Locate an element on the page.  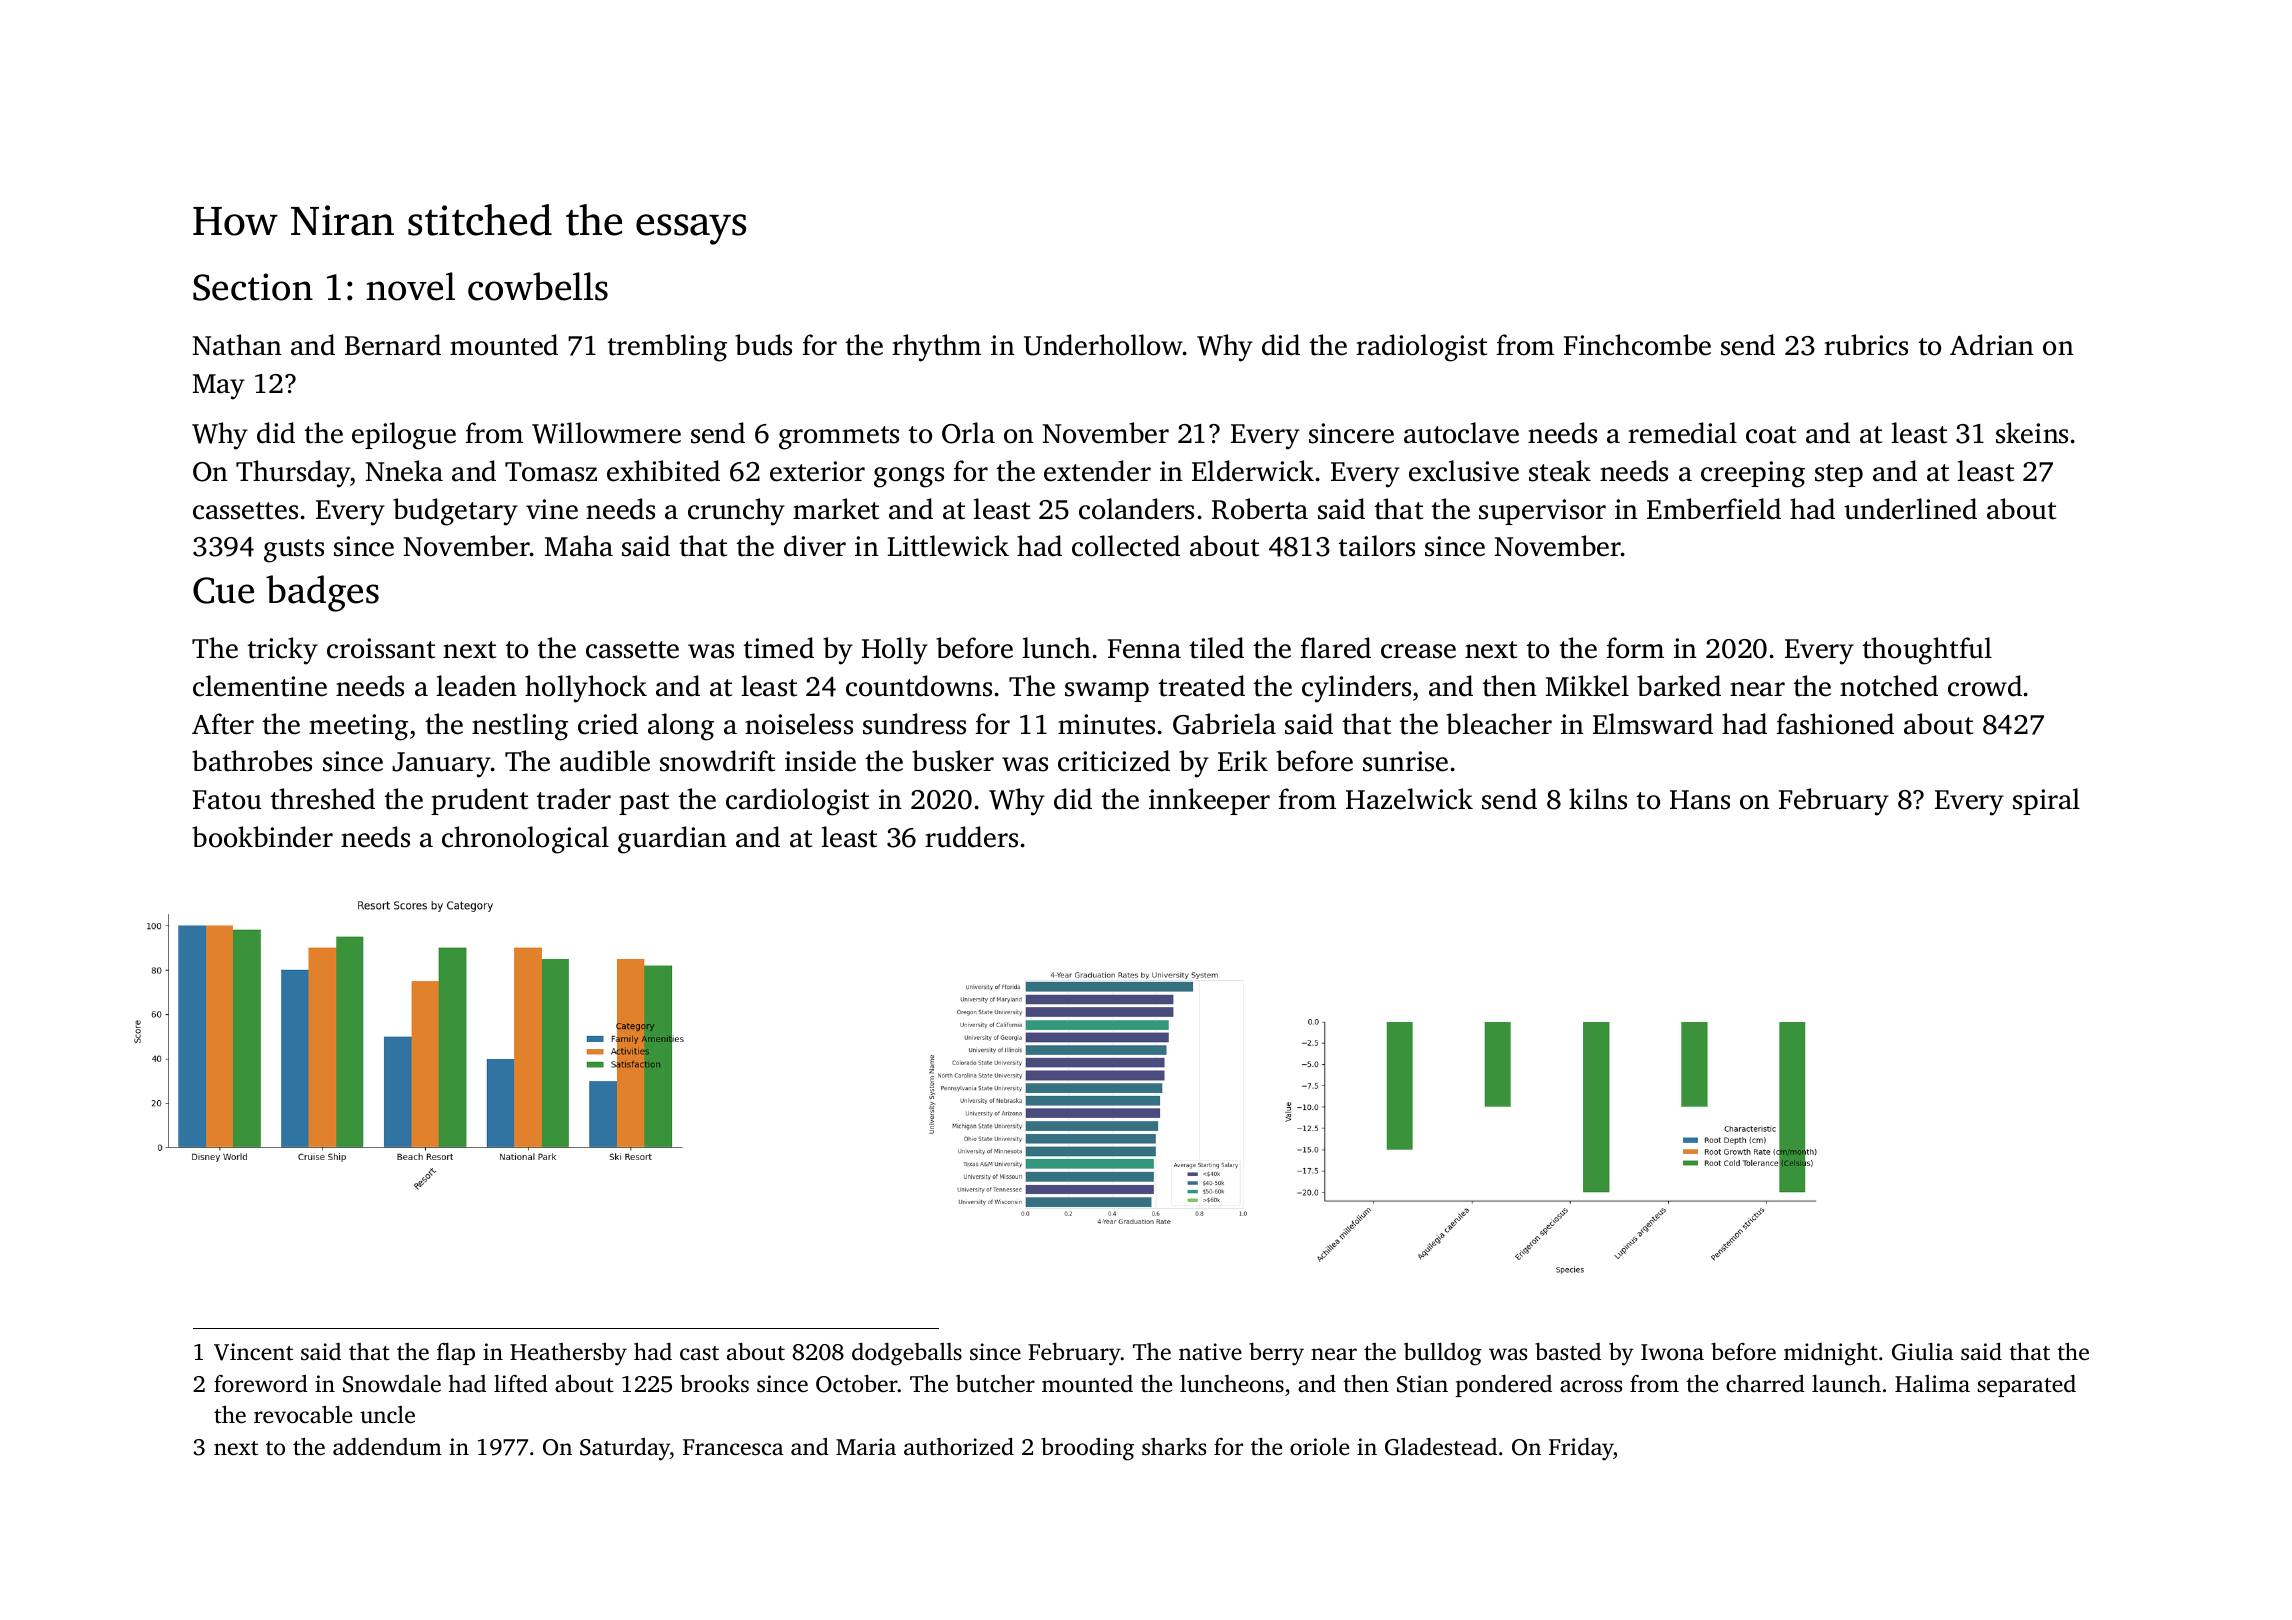
underlined is located at coordinates (1910, 509).
